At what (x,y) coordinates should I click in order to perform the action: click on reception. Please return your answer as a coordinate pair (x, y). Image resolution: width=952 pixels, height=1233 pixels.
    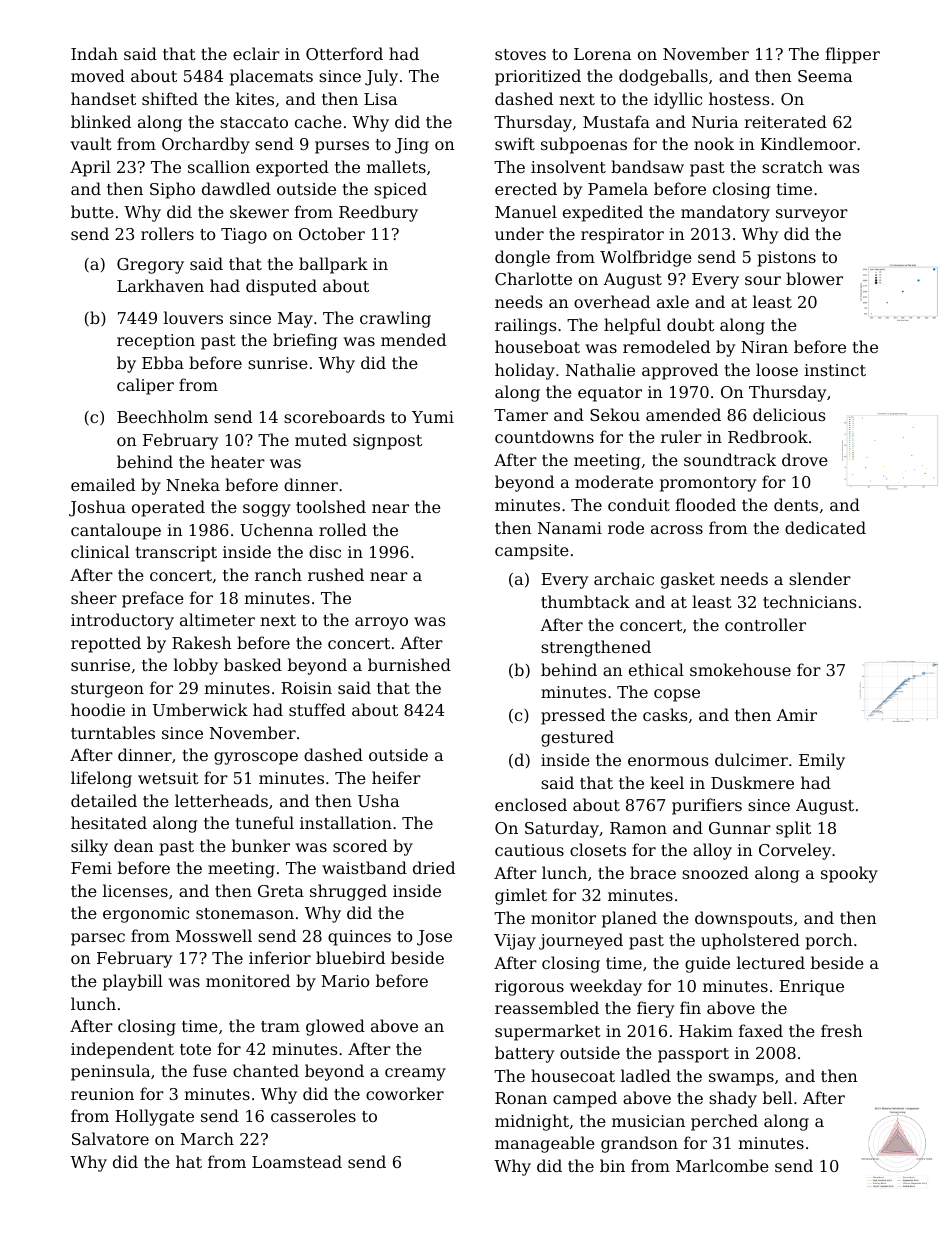
    Looking at the image, I should click on (156, 342).
